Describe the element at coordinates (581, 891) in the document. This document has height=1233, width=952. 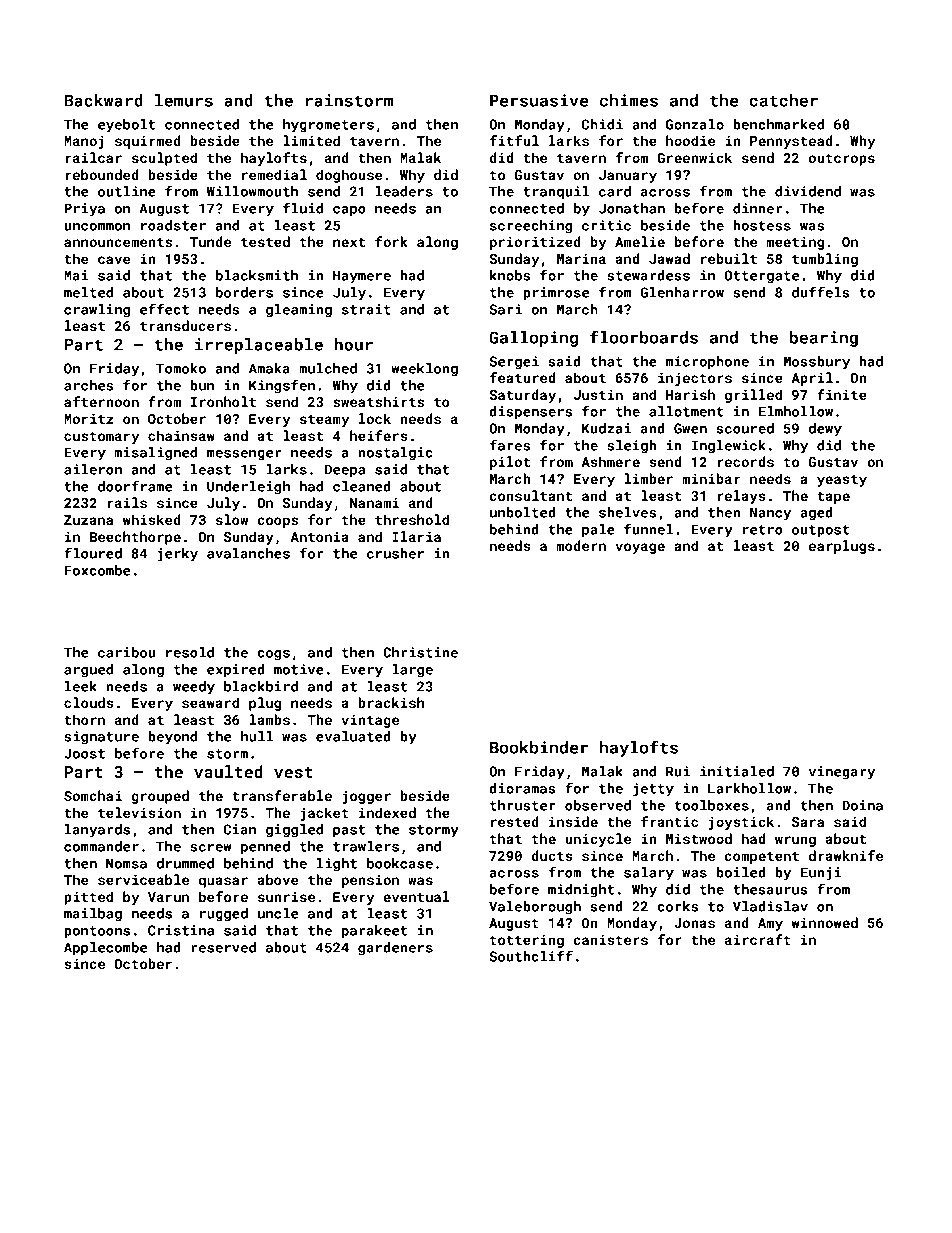
I see `midnight` at that location.
